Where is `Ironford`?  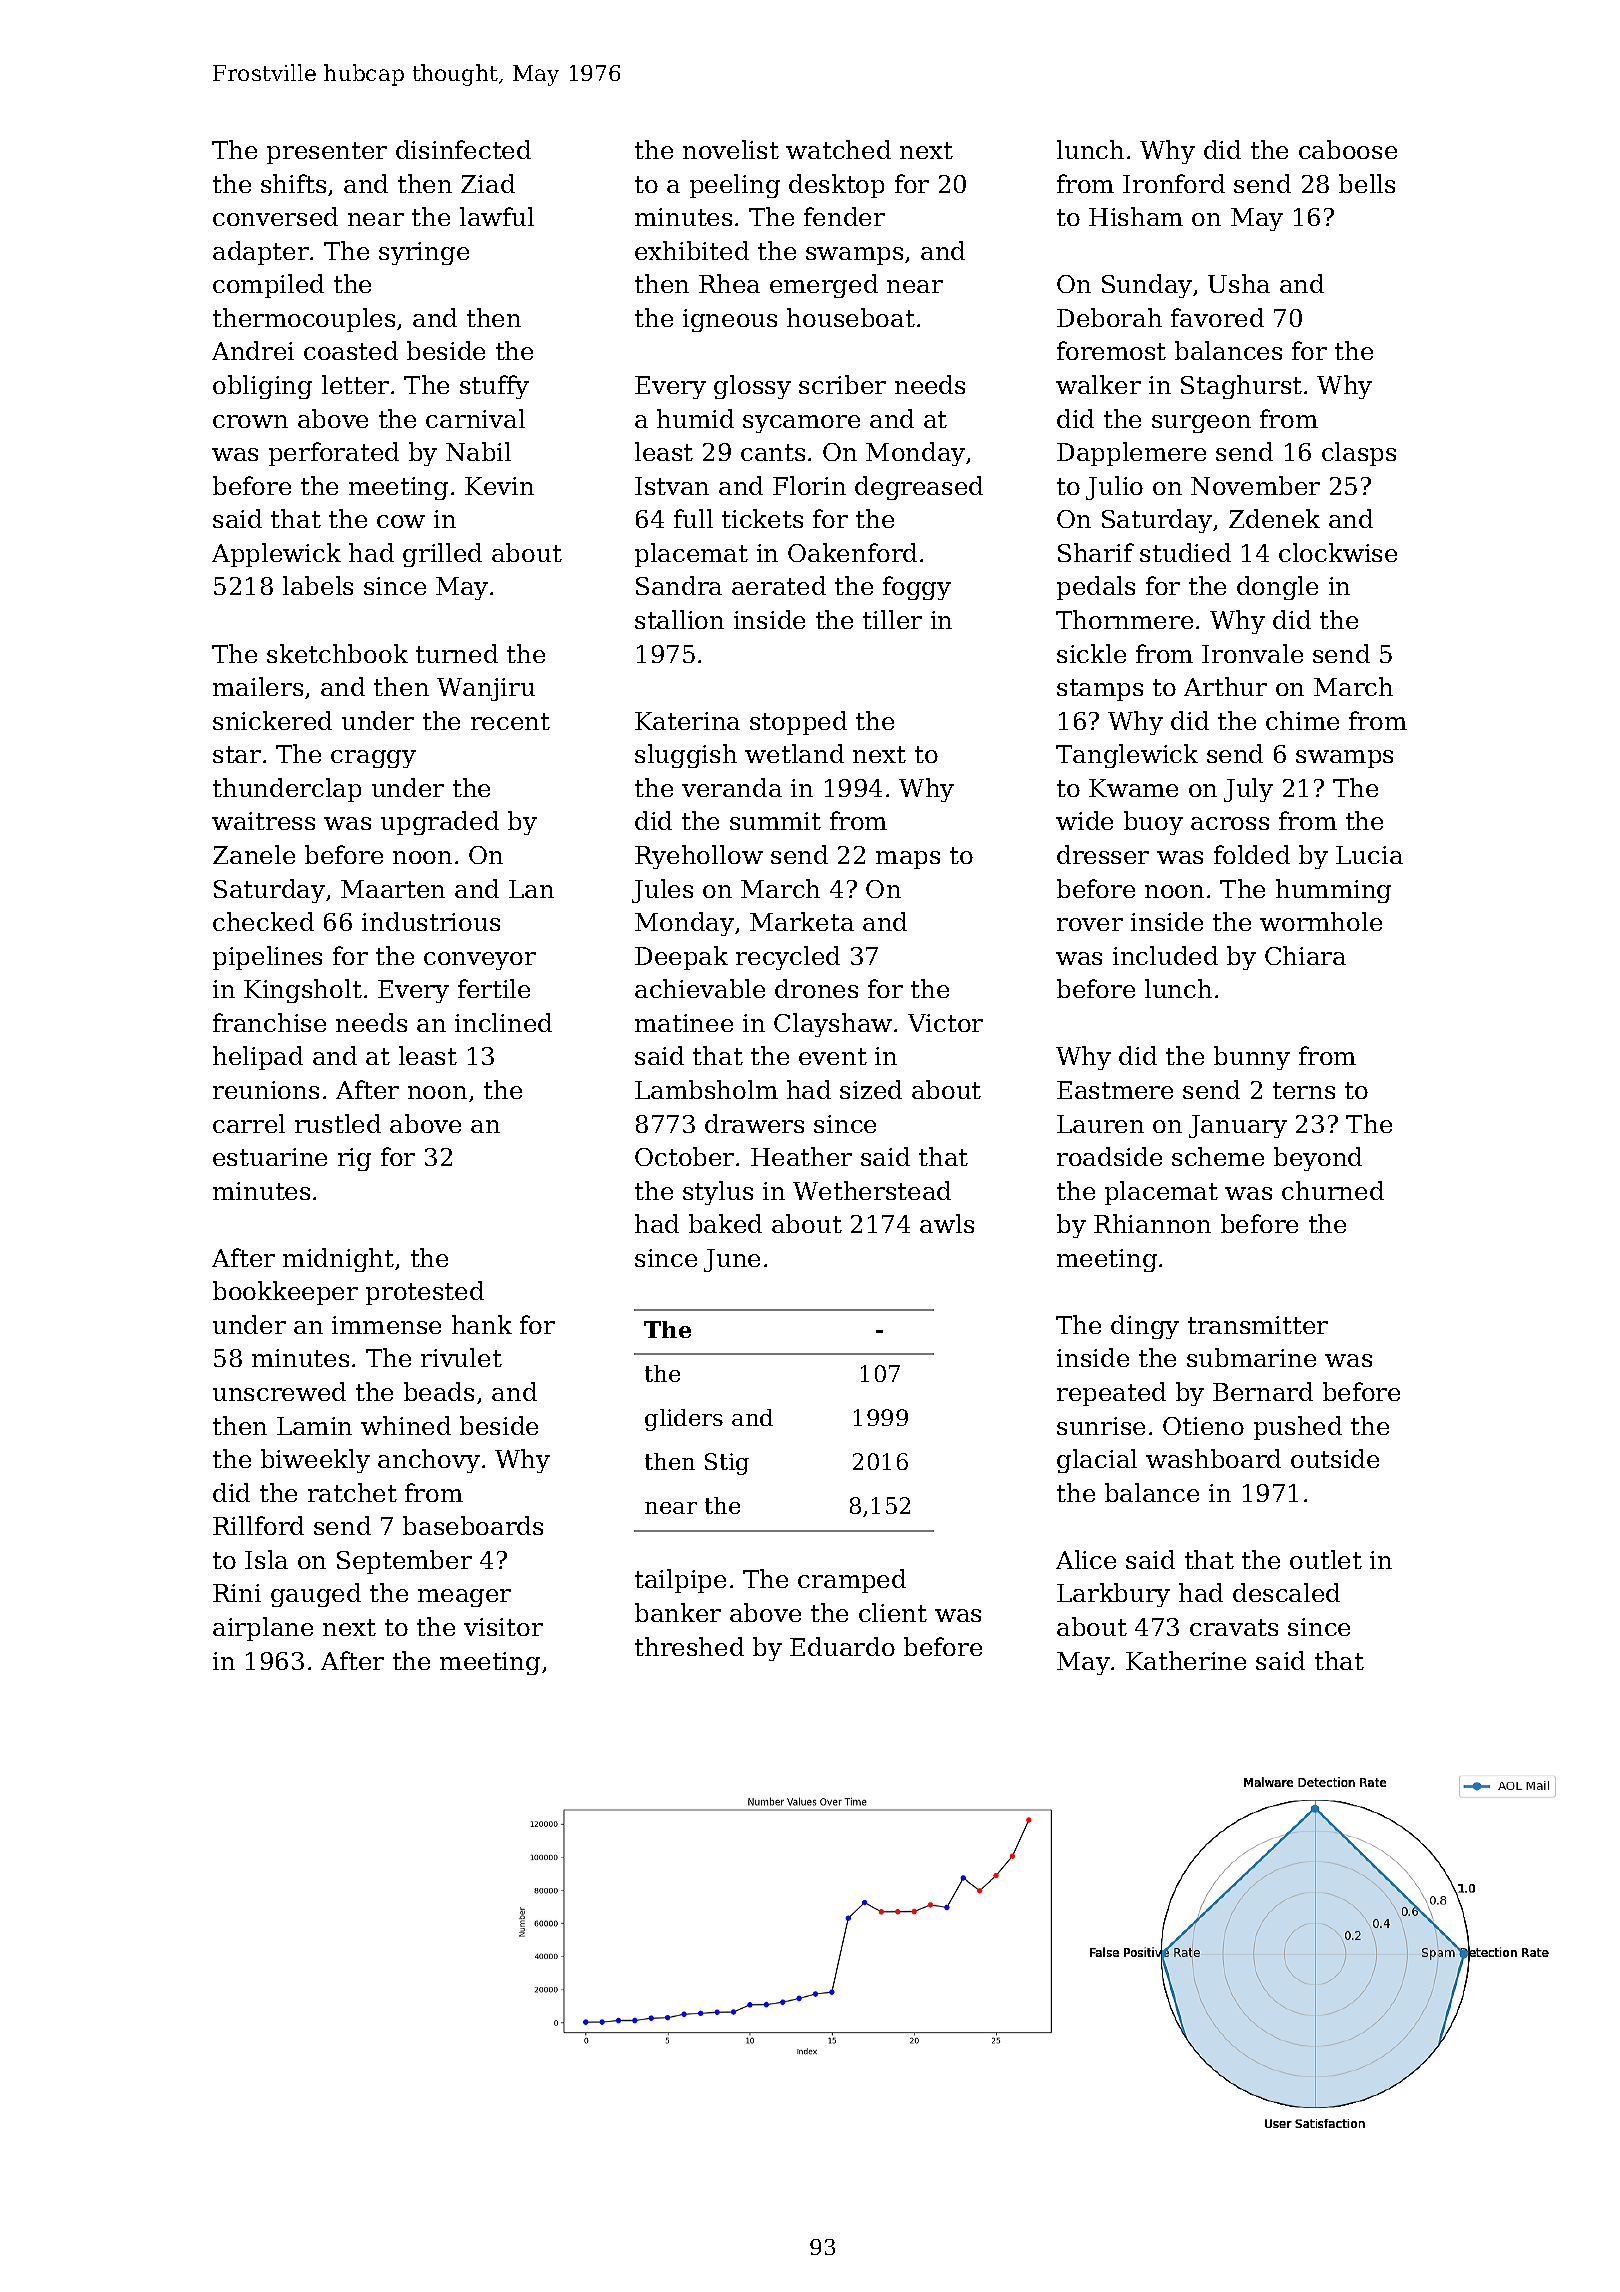
Ironford is located at coordinates (1174, 183).
